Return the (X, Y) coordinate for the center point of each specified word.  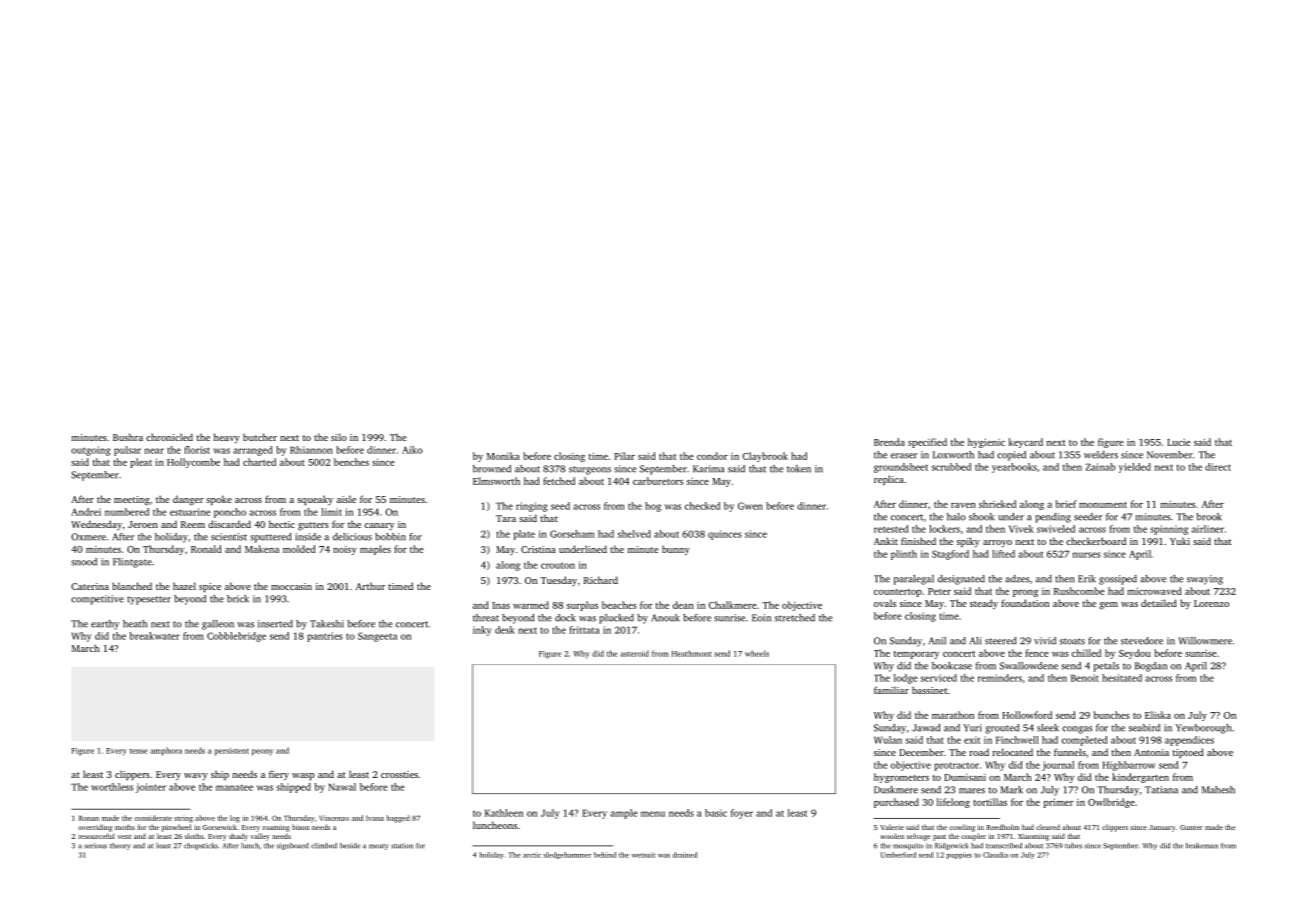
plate (524, 535)
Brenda (889, 442)
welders (1101, 455)
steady (984, 604)
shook (981, 517)
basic (716, 813)
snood (84, 562)
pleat (141, 463)
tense (139, 751)
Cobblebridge (236, 637)
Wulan (888, 740)
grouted (1002, 729)
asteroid (634, 653)
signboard (293, 846)
